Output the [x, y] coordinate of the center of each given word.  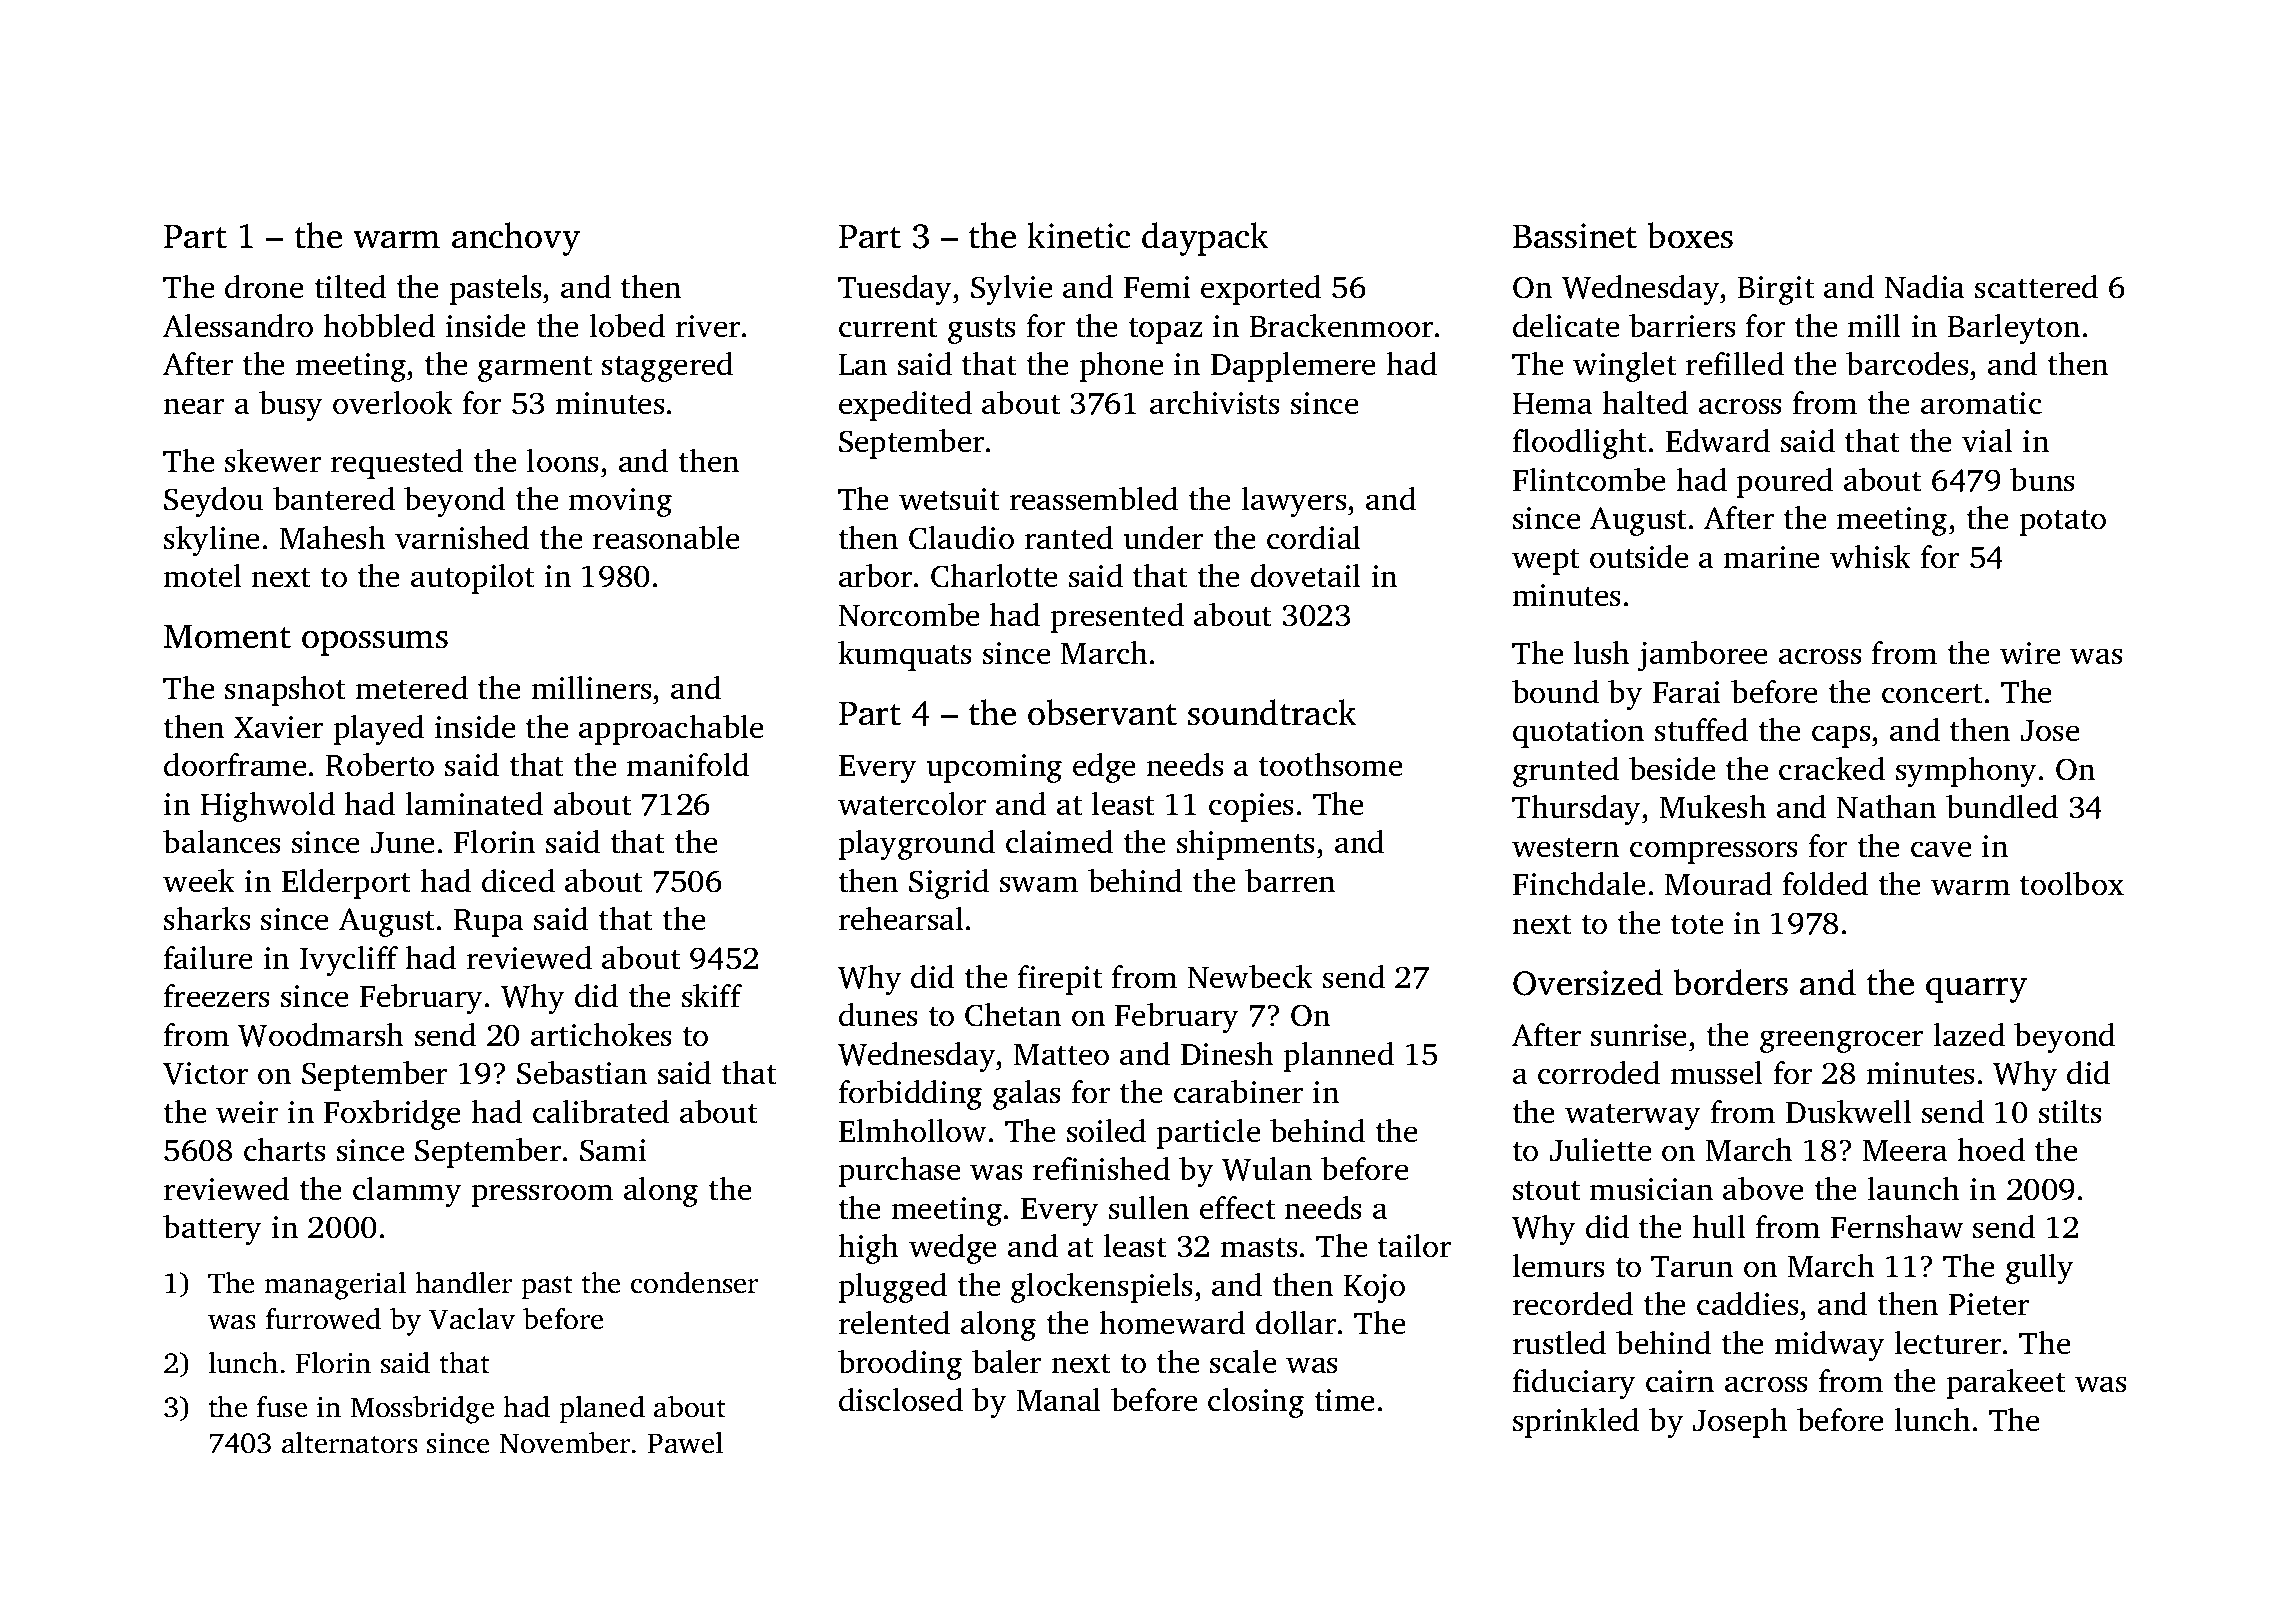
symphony [1966, 772]
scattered [2036, 287]
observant [1102, 712]
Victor [205, 1073]
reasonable [666, 538]
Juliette [1601, 1150]
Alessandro [238, 326]
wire [2030, 653]
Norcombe [909, 615]
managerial [335, 1286]
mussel [1716, 1073]
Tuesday [895, 290]
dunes [878, 1015]
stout [1547, 1191]
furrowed [323, 1319]
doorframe [235, 765]
